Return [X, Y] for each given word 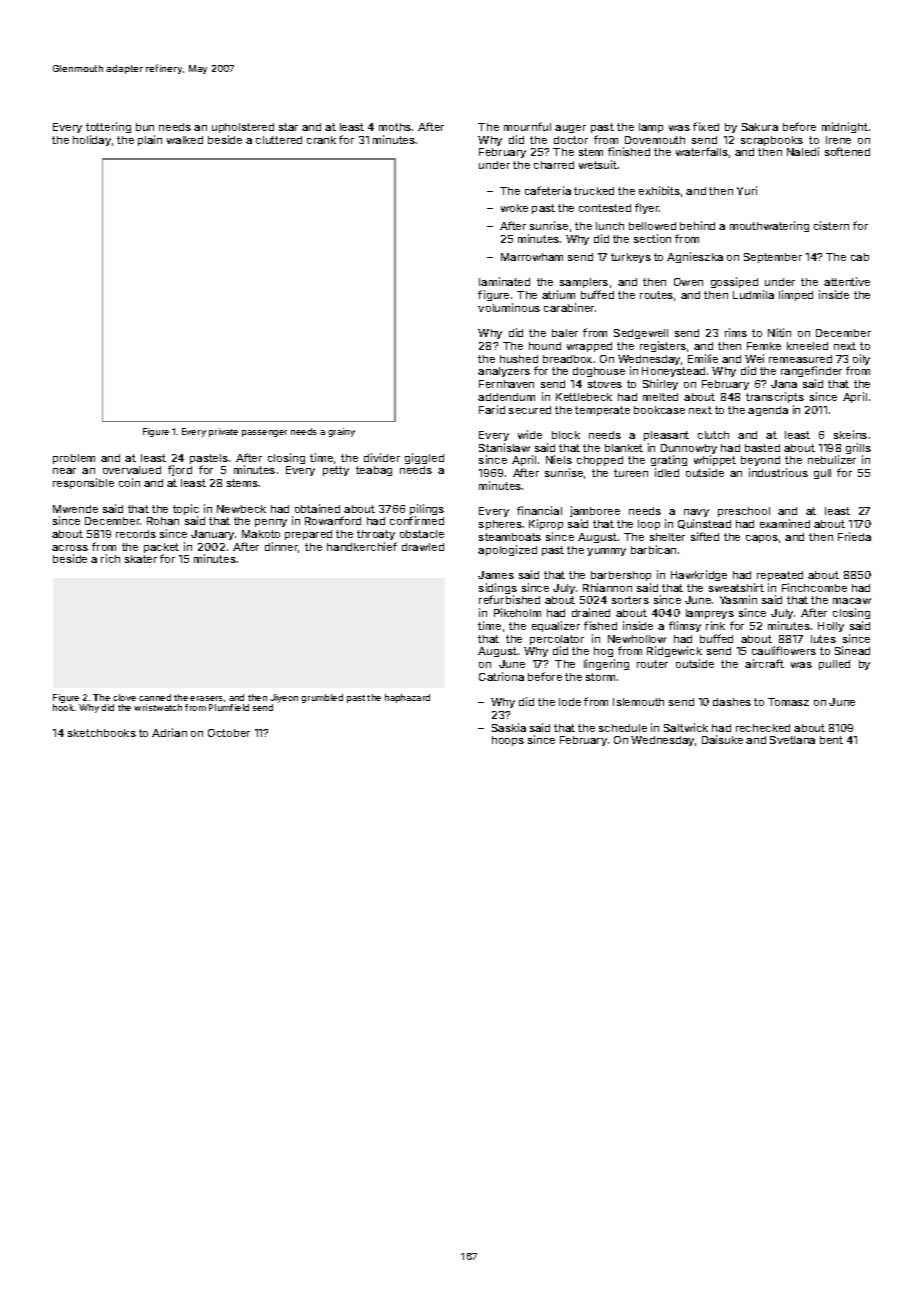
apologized [507, 550]
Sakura [760, 127]
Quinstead [704, 524]
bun [145, 127]
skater [141, 559]
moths [395, 127]
